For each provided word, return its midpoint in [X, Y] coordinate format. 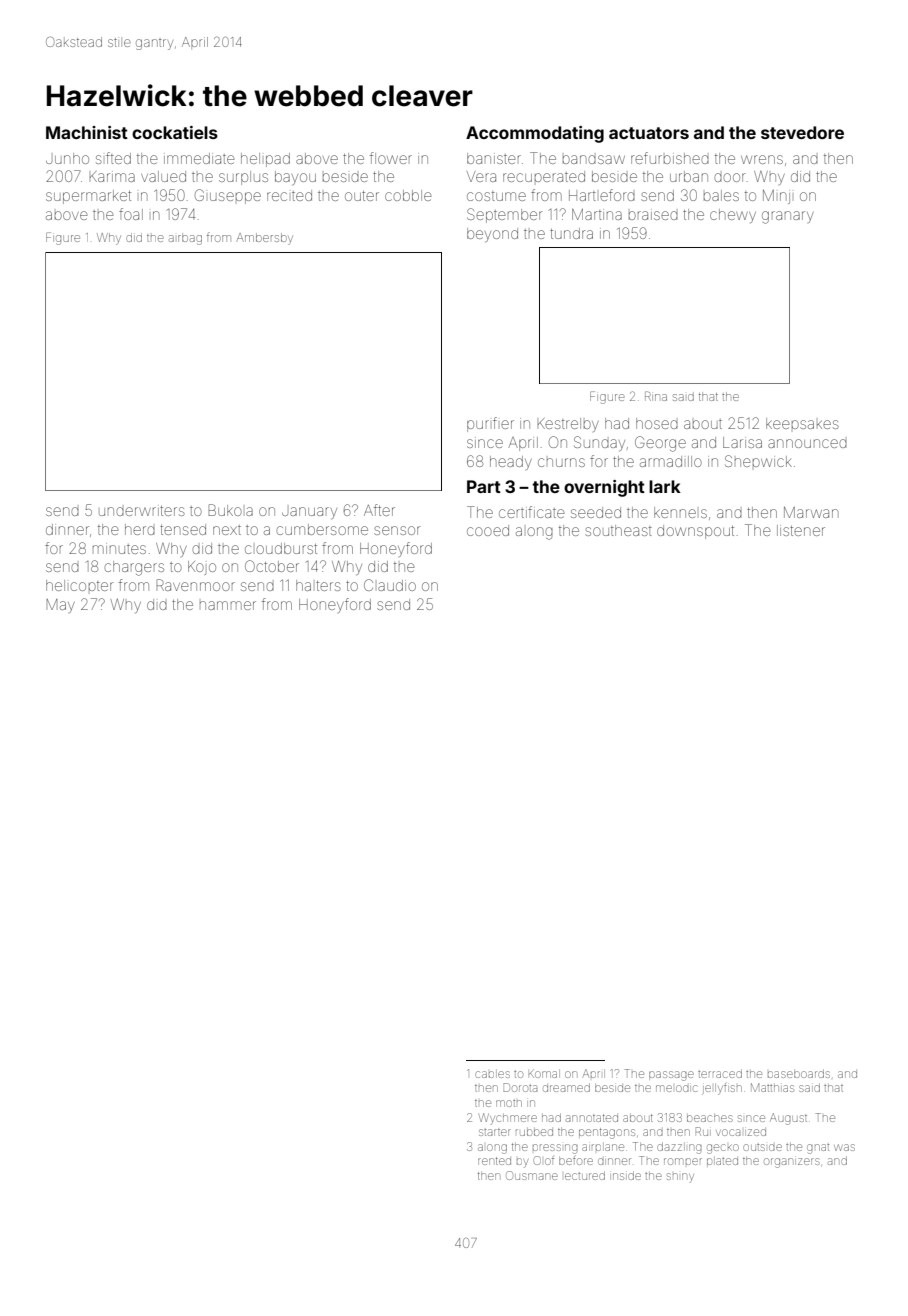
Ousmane [532, 1175]
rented [494, 1161]
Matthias [772, 1087]
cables [492, 1074]
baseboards [799, 1073]
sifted [113, 158]
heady [511, 463]
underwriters [142, 510]
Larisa [742, 442]
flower [391, 158]
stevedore [802, 132]
